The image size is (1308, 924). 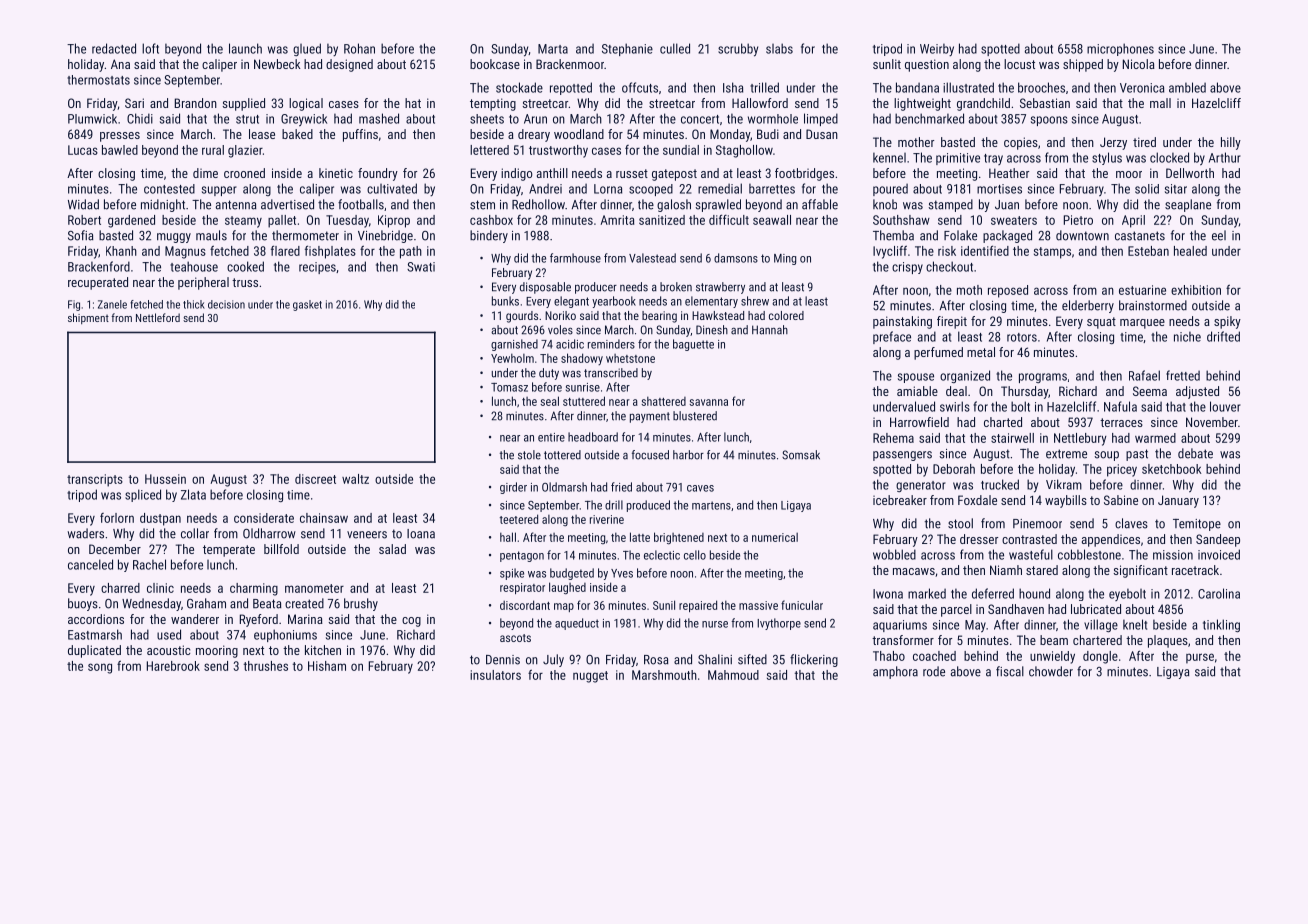 What do you see at coordinates (1133, 221) in the screenshot?
I see `April` at bounding box center [1133, 221].
